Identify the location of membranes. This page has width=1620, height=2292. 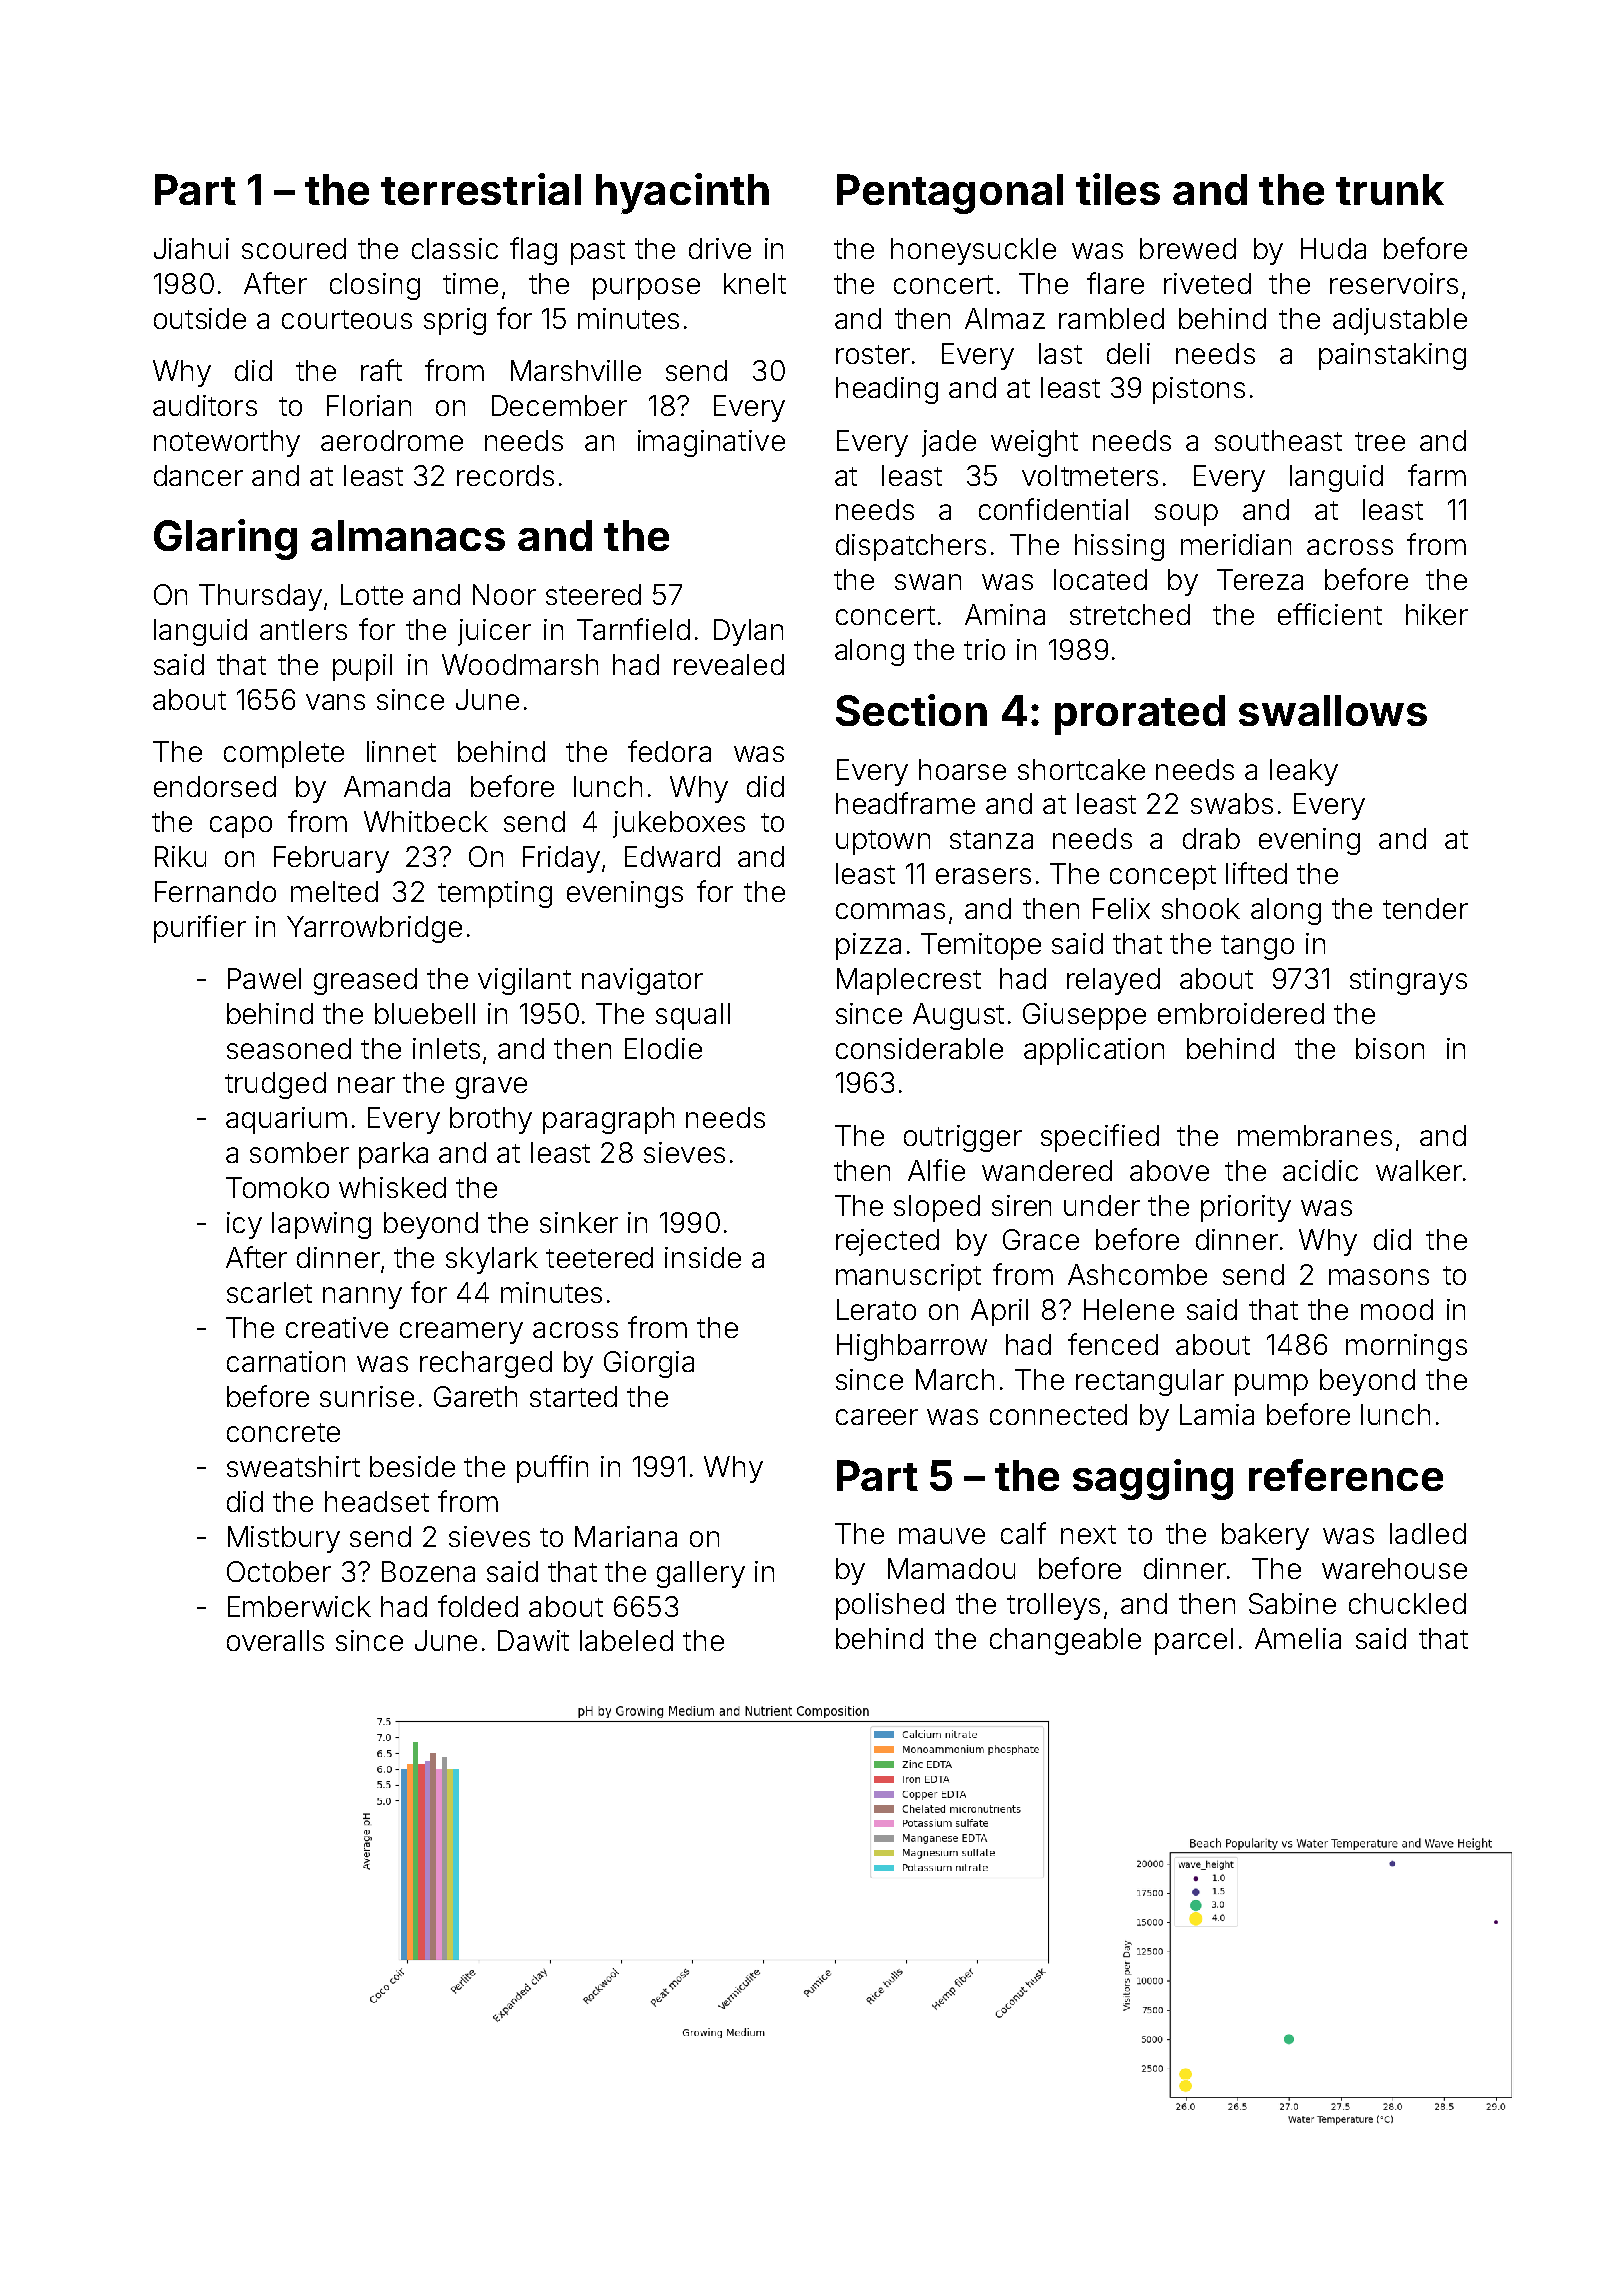
(1315, 1135).
